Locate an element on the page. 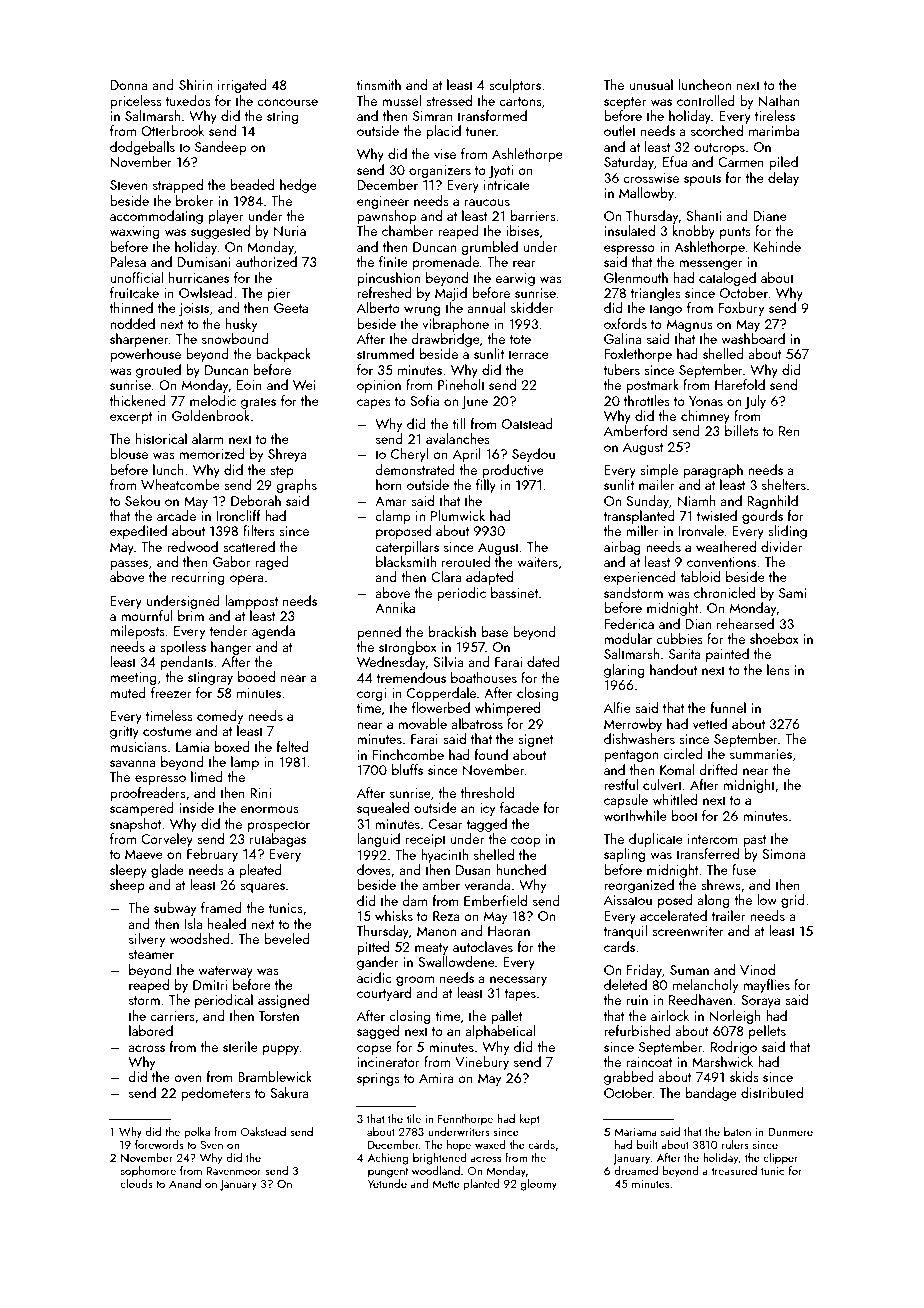  stressed is located at coordinates (449, 100).
